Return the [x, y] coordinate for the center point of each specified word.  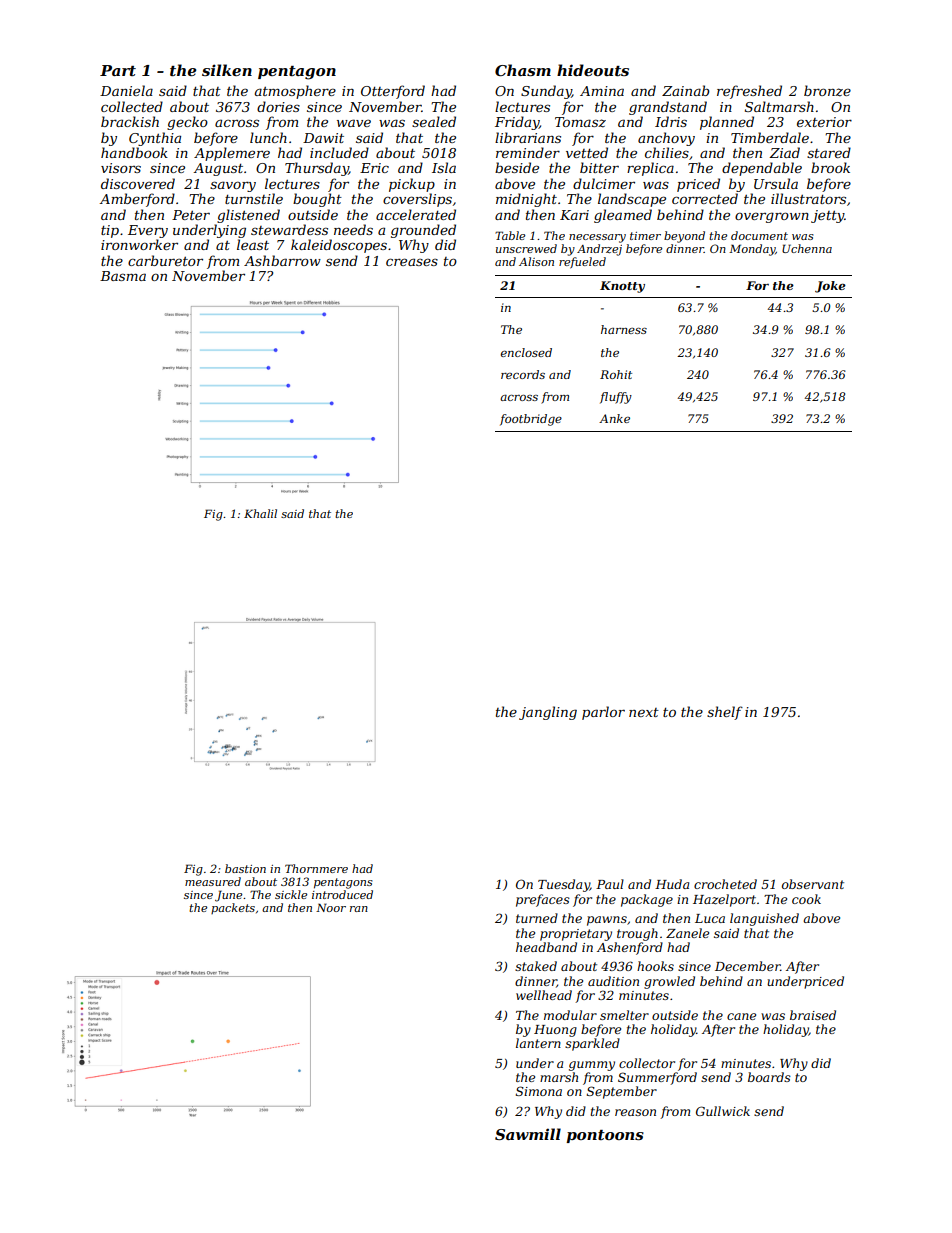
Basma [123, 276]
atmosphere [295, 92]
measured [213, 881]
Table [510, 235]
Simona [539, 1091]
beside [517, 167]
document [759, 235]
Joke [830, 287]
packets [233, 908]
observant [813, 884]
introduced [342, 894]
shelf [725, 713]
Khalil [260, 513]
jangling [548, 713]
